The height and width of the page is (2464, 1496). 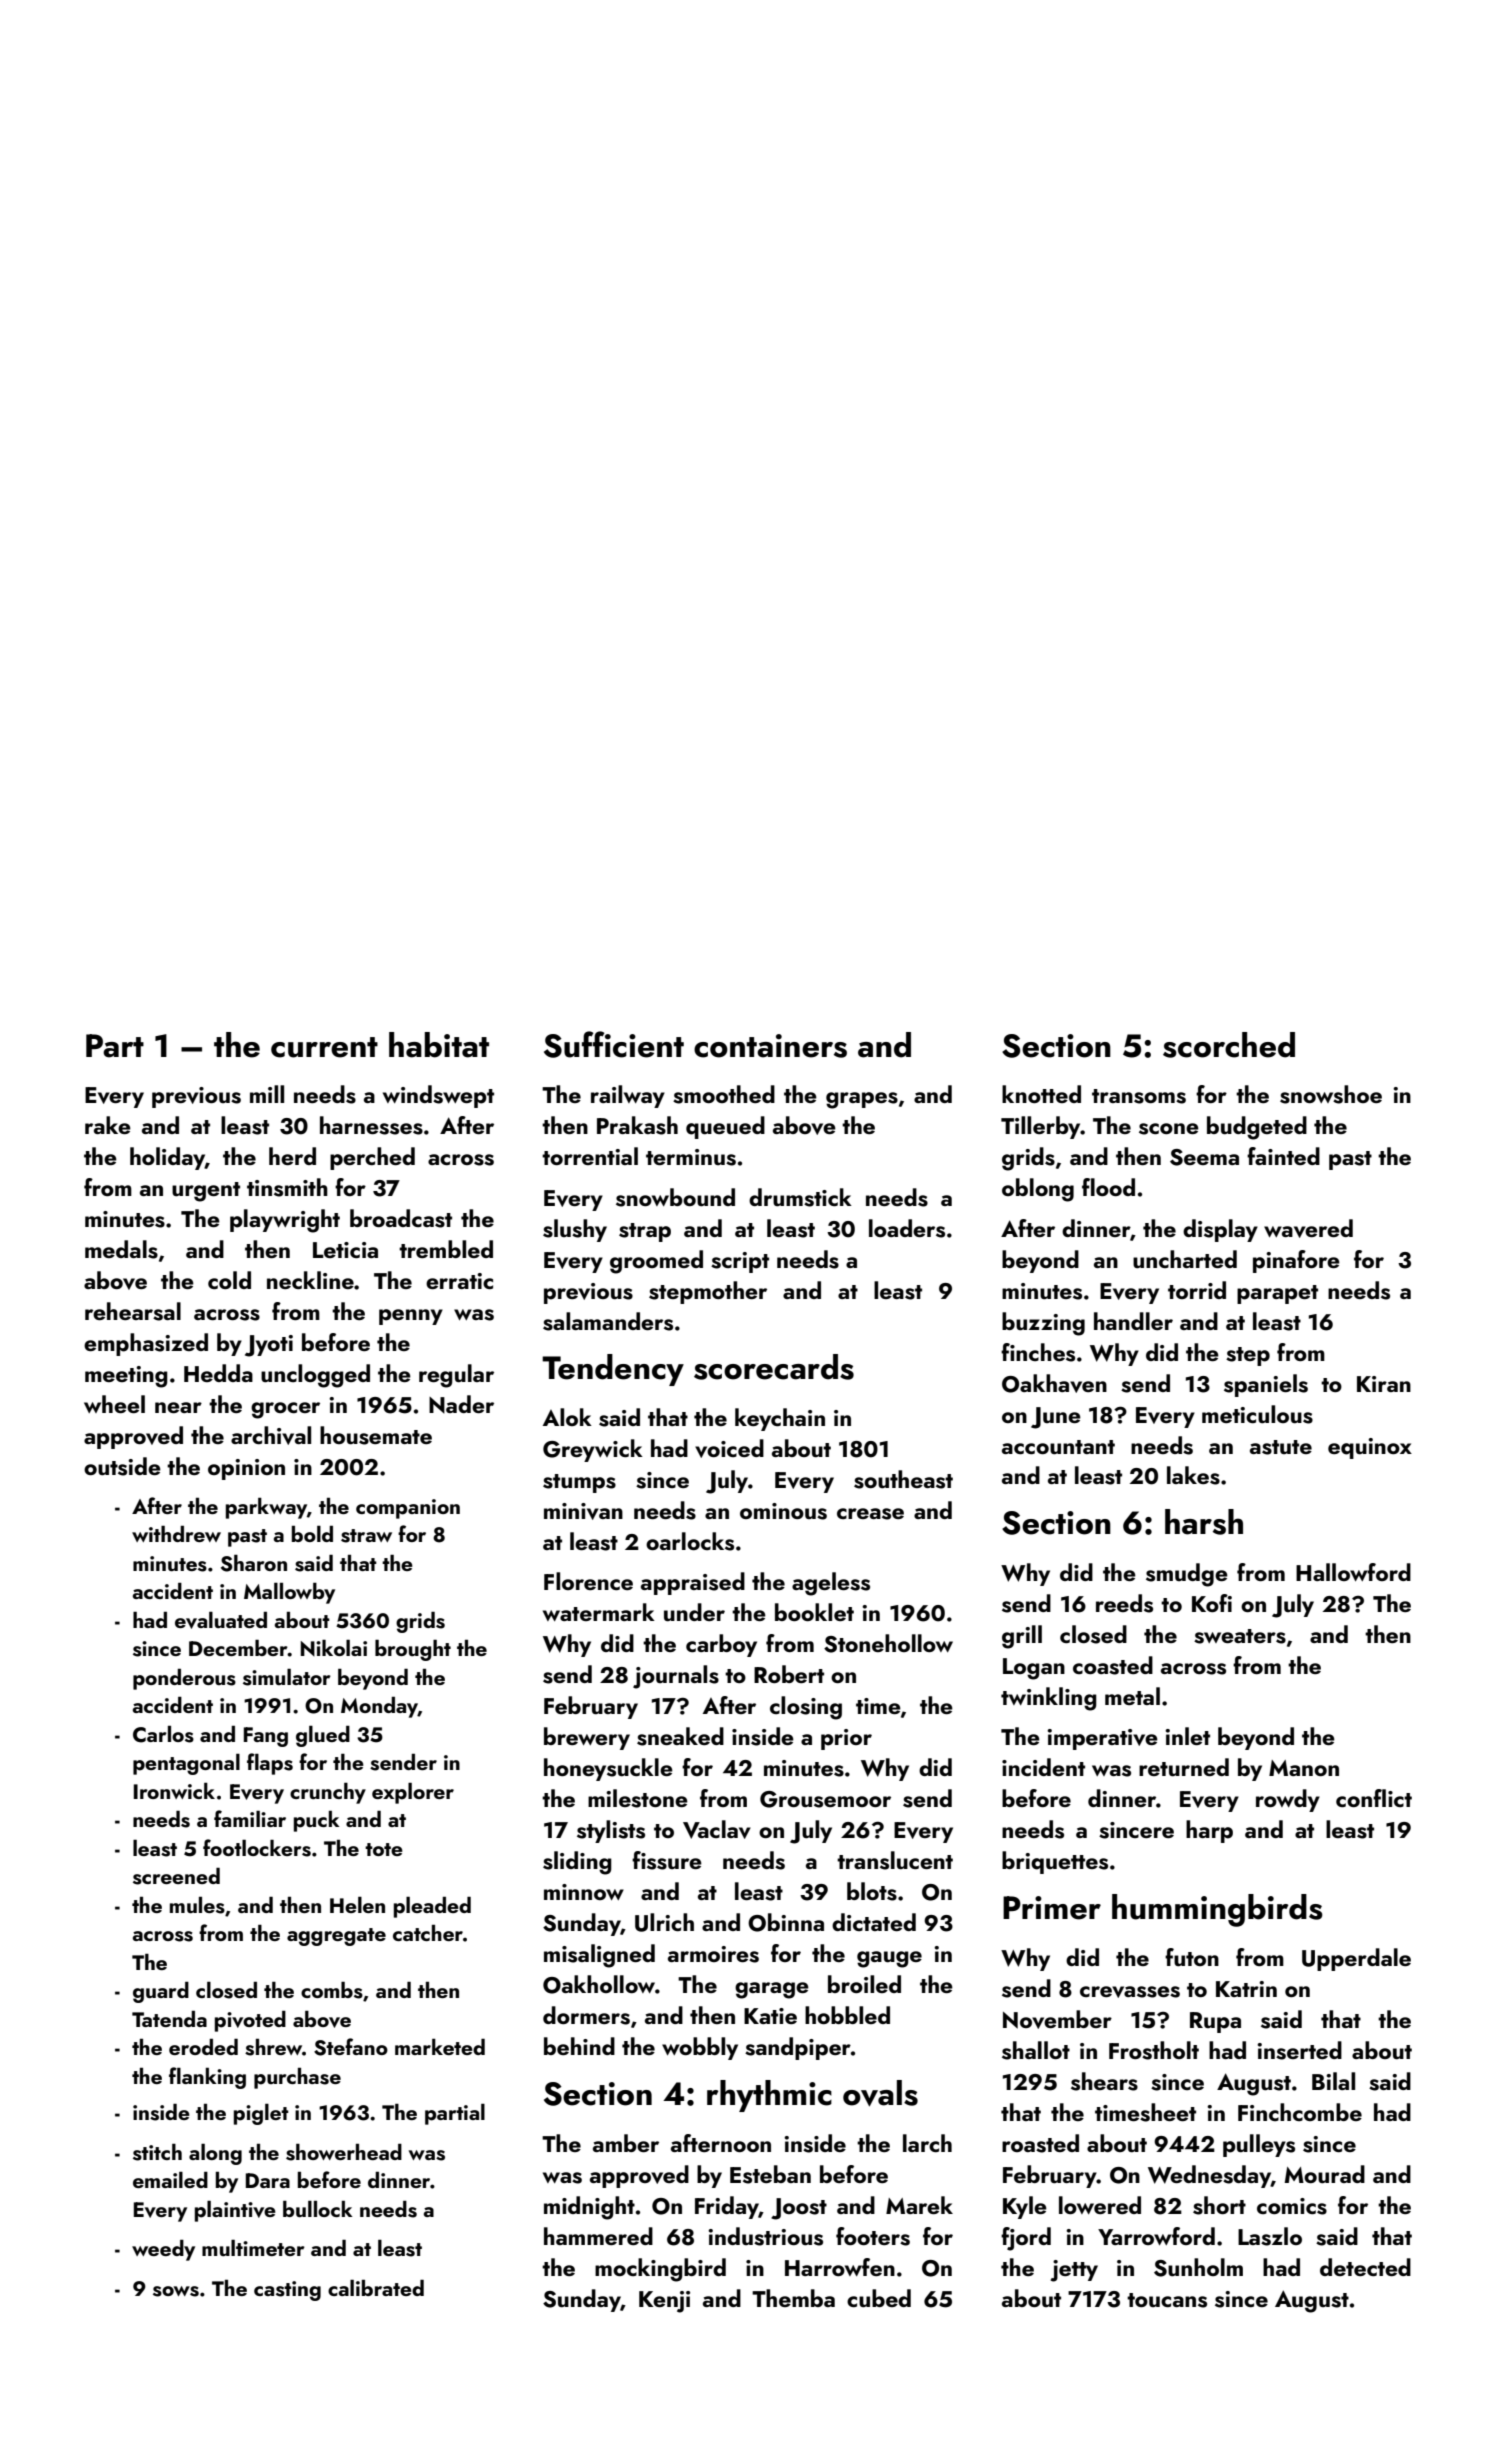 What do you see at coordinates (895, 1860) in the page?
I see `translucent` at bounding box center [895, 1860].
